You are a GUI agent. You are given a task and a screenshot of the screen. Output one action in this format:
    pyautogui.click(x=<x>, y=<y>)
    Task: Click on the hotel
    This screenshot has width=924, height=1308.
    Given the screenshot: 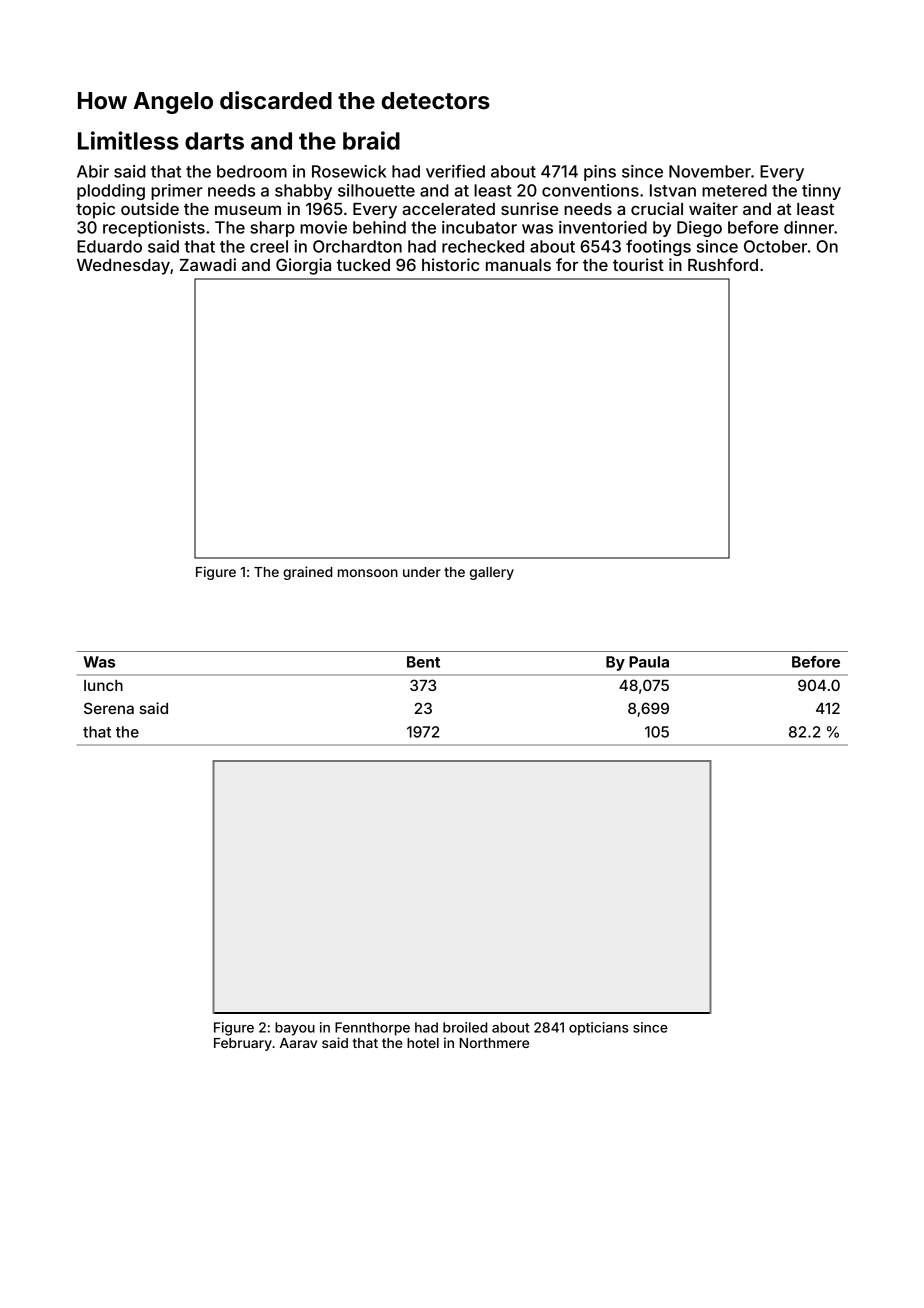 What is the action you would take?
    pyautogui.click(x=423, y=1043)
